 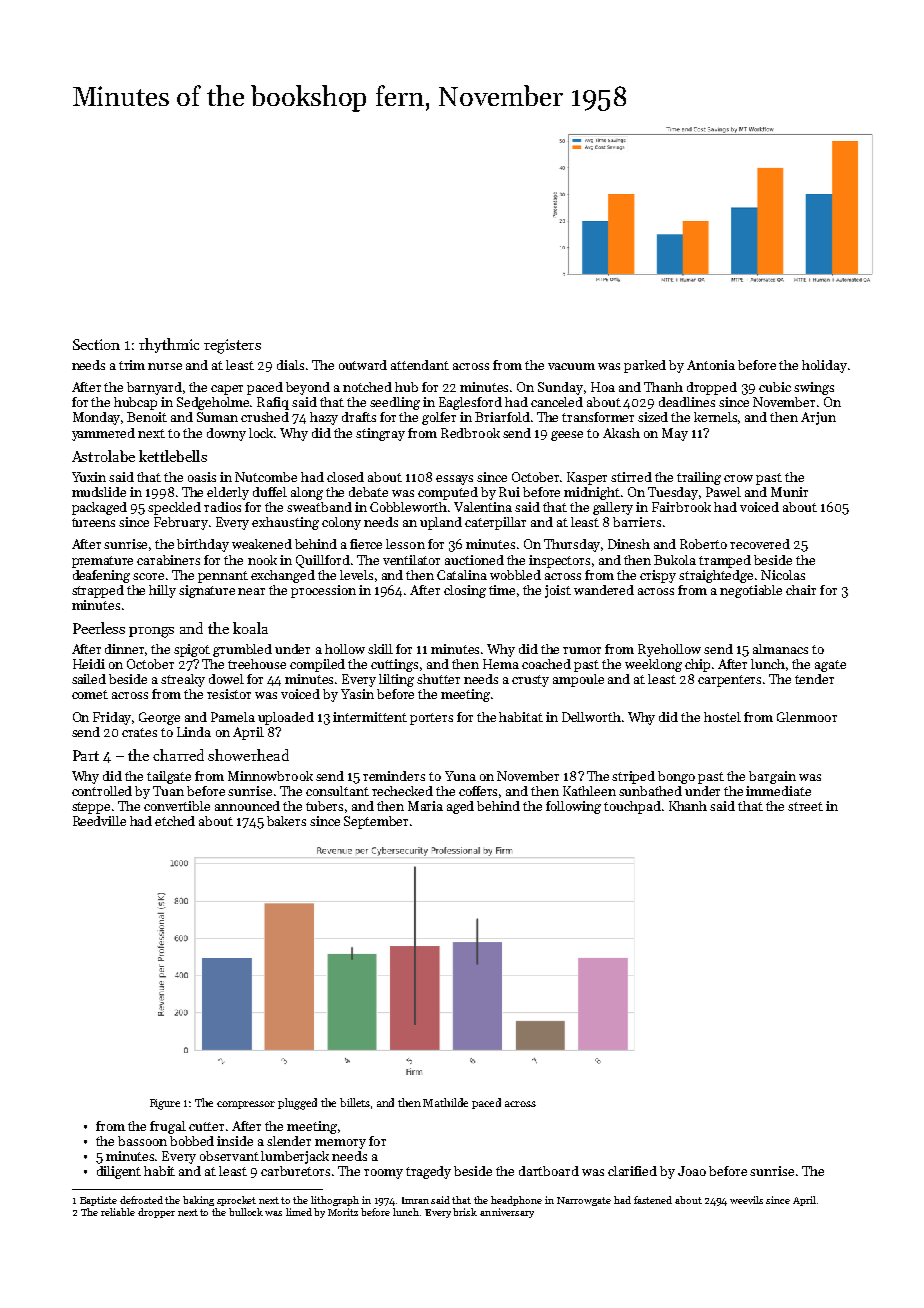 I want to click on following, so click(x=573, y=807).
